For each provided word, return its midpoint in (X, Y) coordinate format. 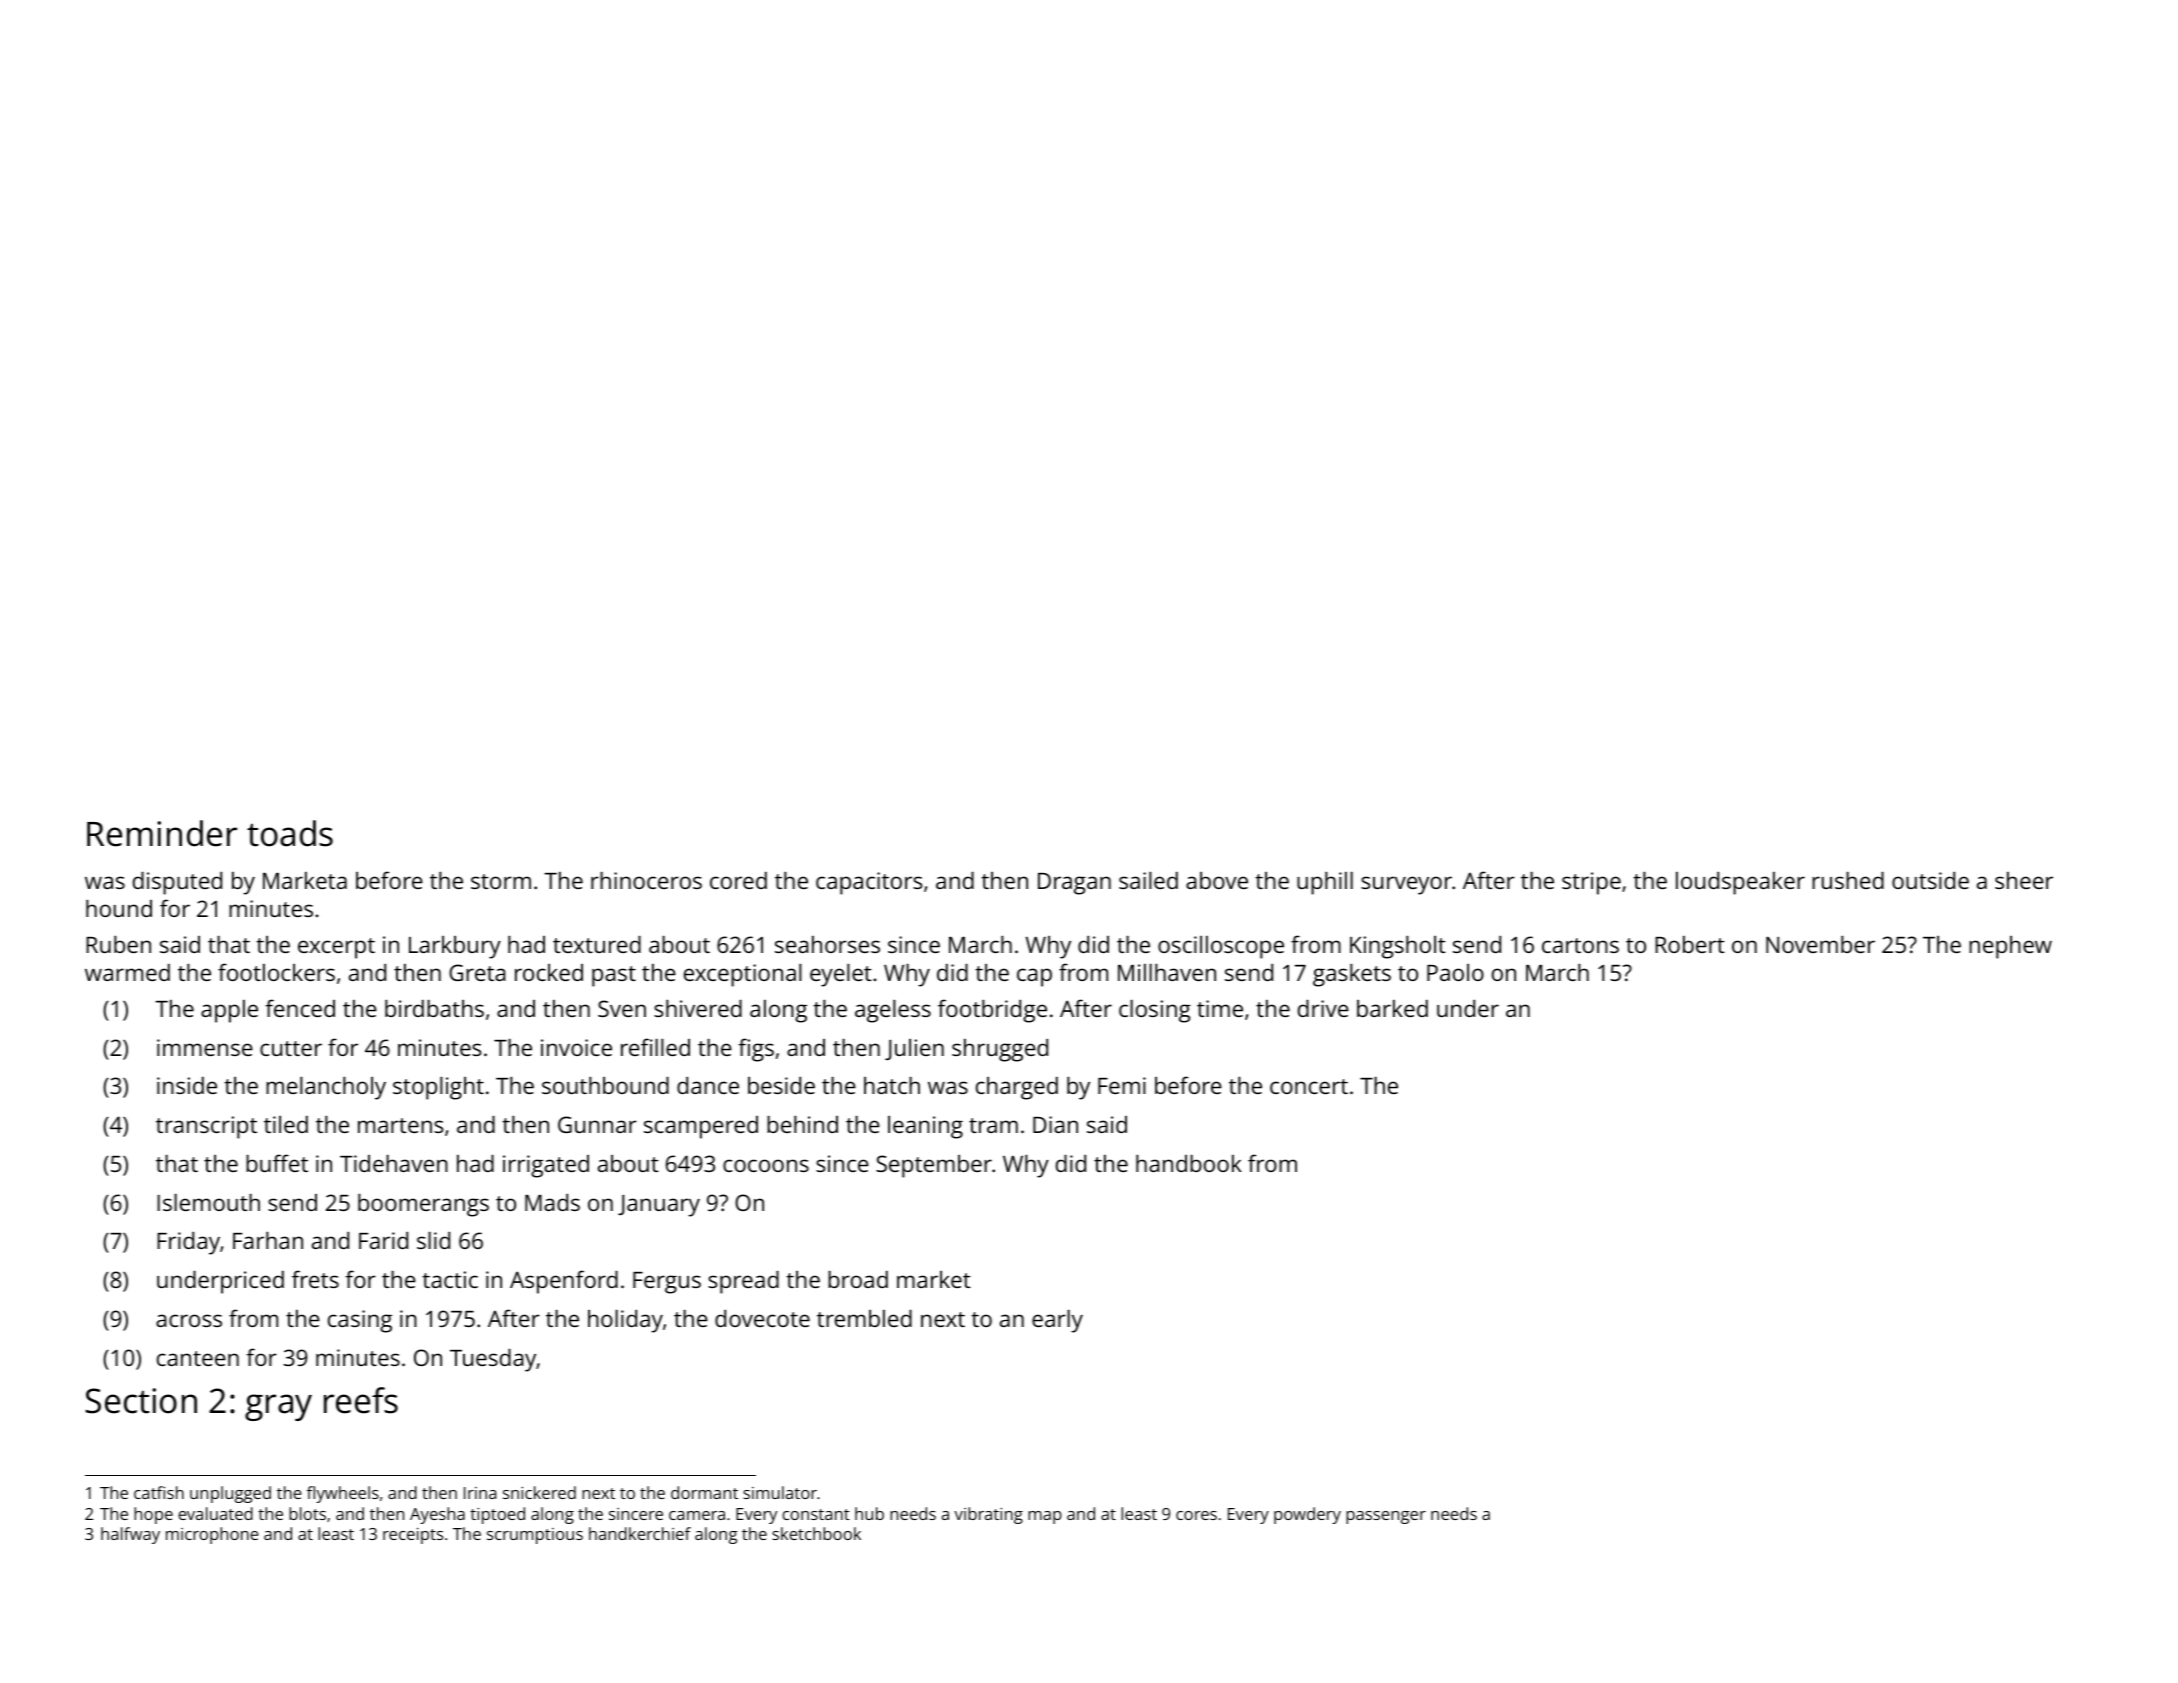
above (1217, 880)
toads (290, 833)
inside (187, 1085)
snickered (539, 1492)
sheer (2024, 880)
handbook (1189, 1163)
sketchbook (816, 1533)
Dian (1055, 1124)
